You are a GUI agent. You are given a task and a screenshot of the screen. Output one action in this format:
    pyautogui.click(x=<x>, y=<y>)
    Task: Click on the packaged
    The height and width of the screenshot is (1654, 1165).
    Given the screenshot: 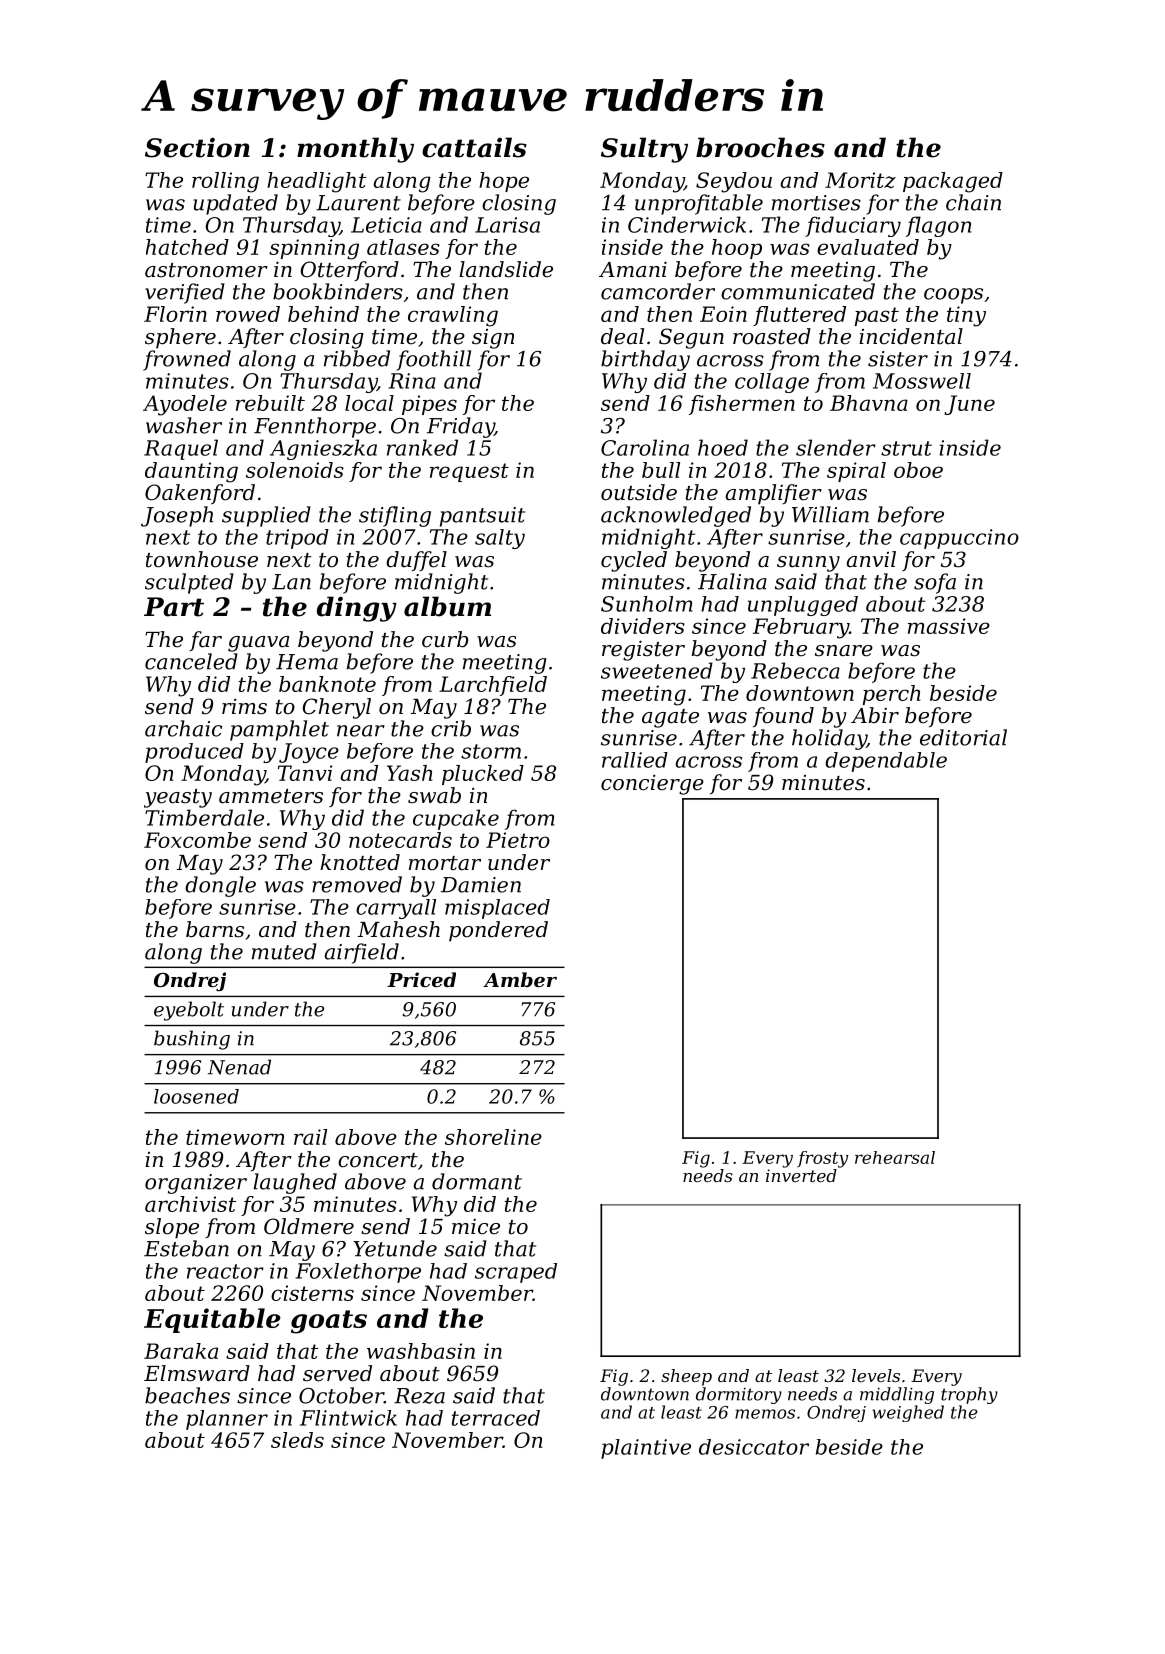 What is the action you would take?
    pyautogui.click(x=953, y=182)
